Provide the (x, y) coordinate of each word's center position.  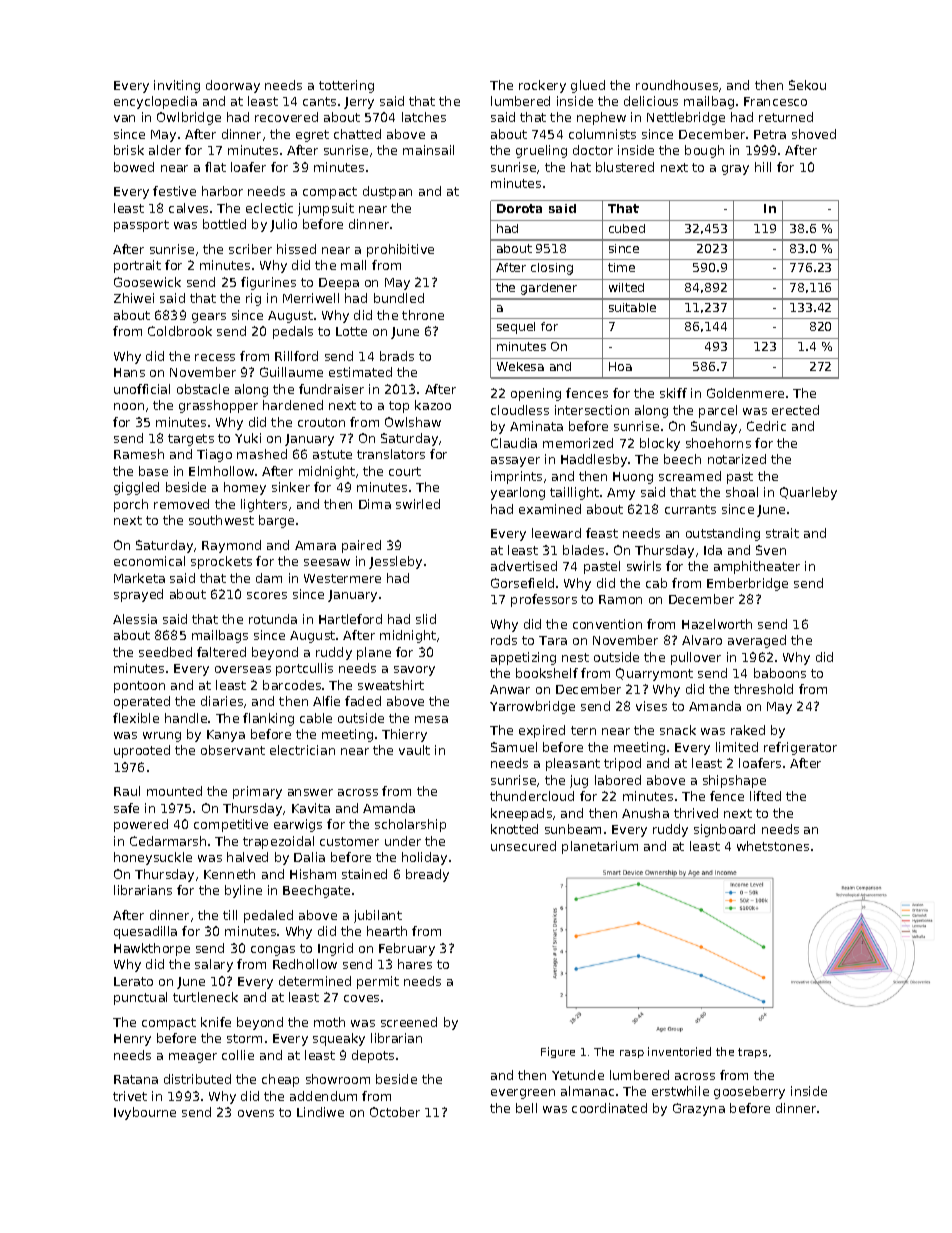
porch (131, 505)
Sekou (807, 85)
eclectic (269, 208)
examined (550, 509)
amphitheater (757, 567)
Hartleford (350, 619)
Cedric (766, 426)
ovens (256, 1113)
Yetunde (578, 1075)
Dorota (519, 208)
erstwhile (680, 1091)
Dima (375, 504)
